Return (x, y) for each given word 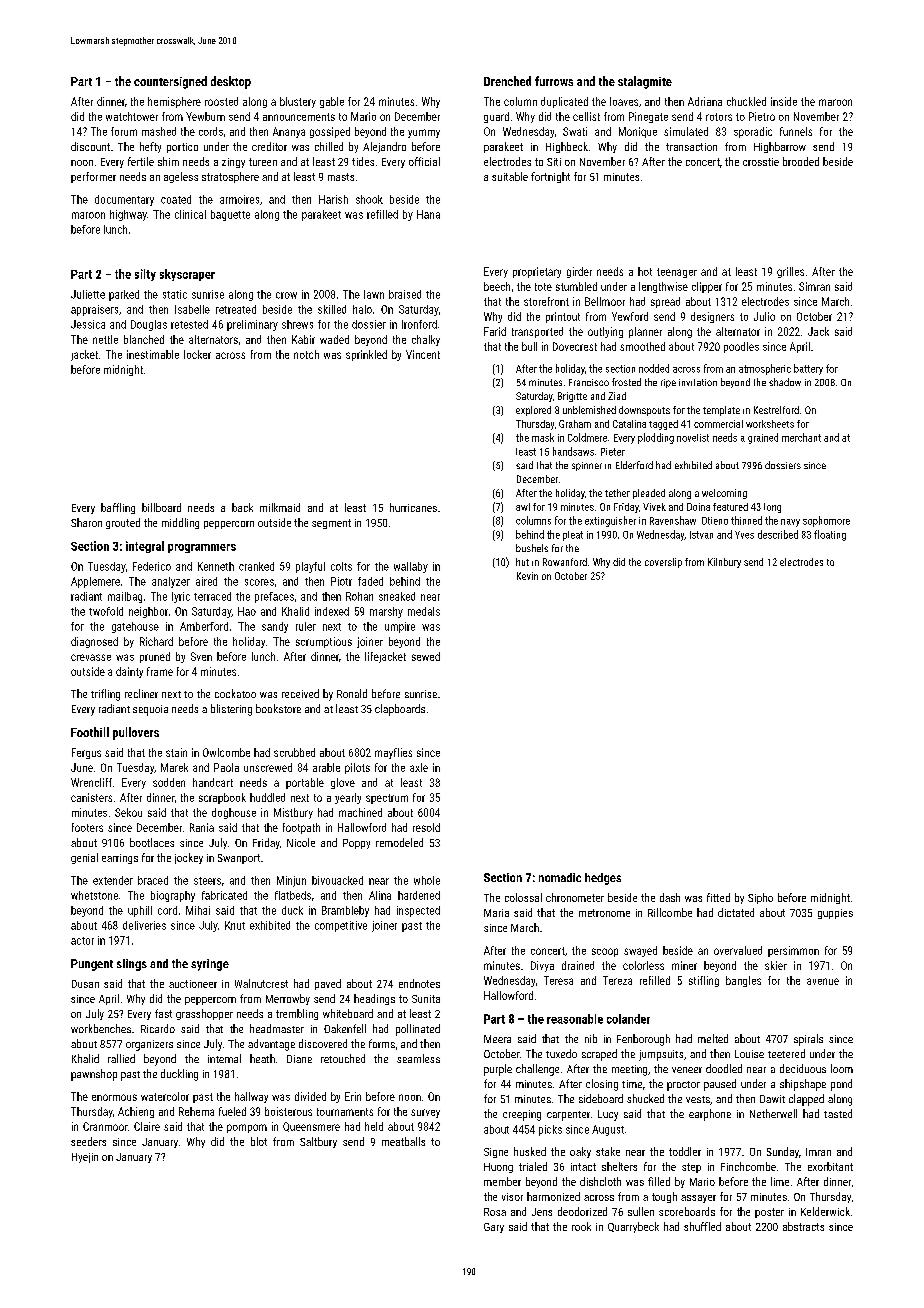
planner (645, 332)
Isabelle (192, 309)
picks (550, 1130)
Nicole (301, 842)
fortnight (550, 177)
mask (543, 437)
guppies (835, 914)
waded (334, 339)
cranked (256, 566)
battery (808, 369)
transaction (691, 147)
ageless (181, 177)
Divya (542, 966)
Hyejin (85, 1158)
